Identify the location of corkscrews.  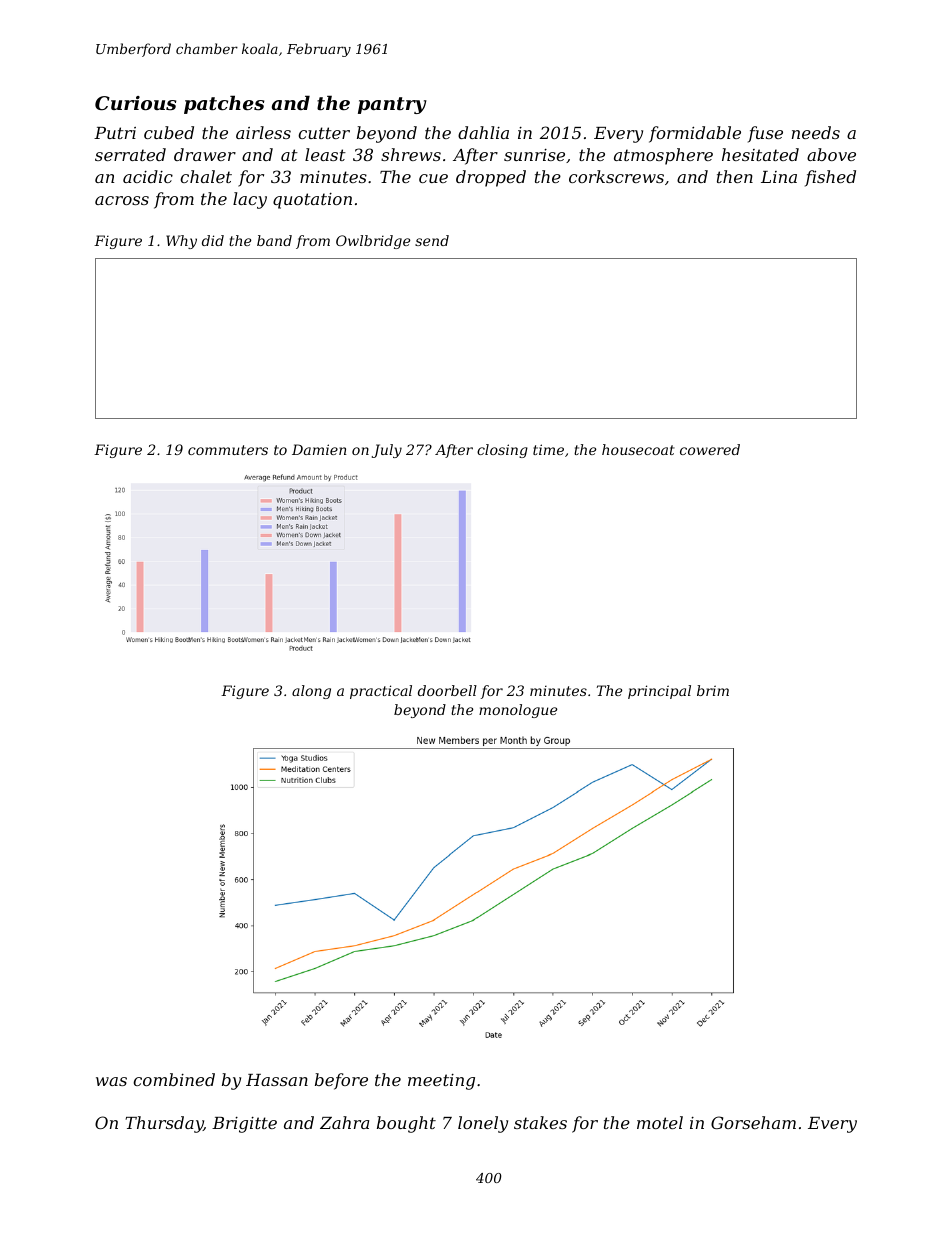
(616, 176).
